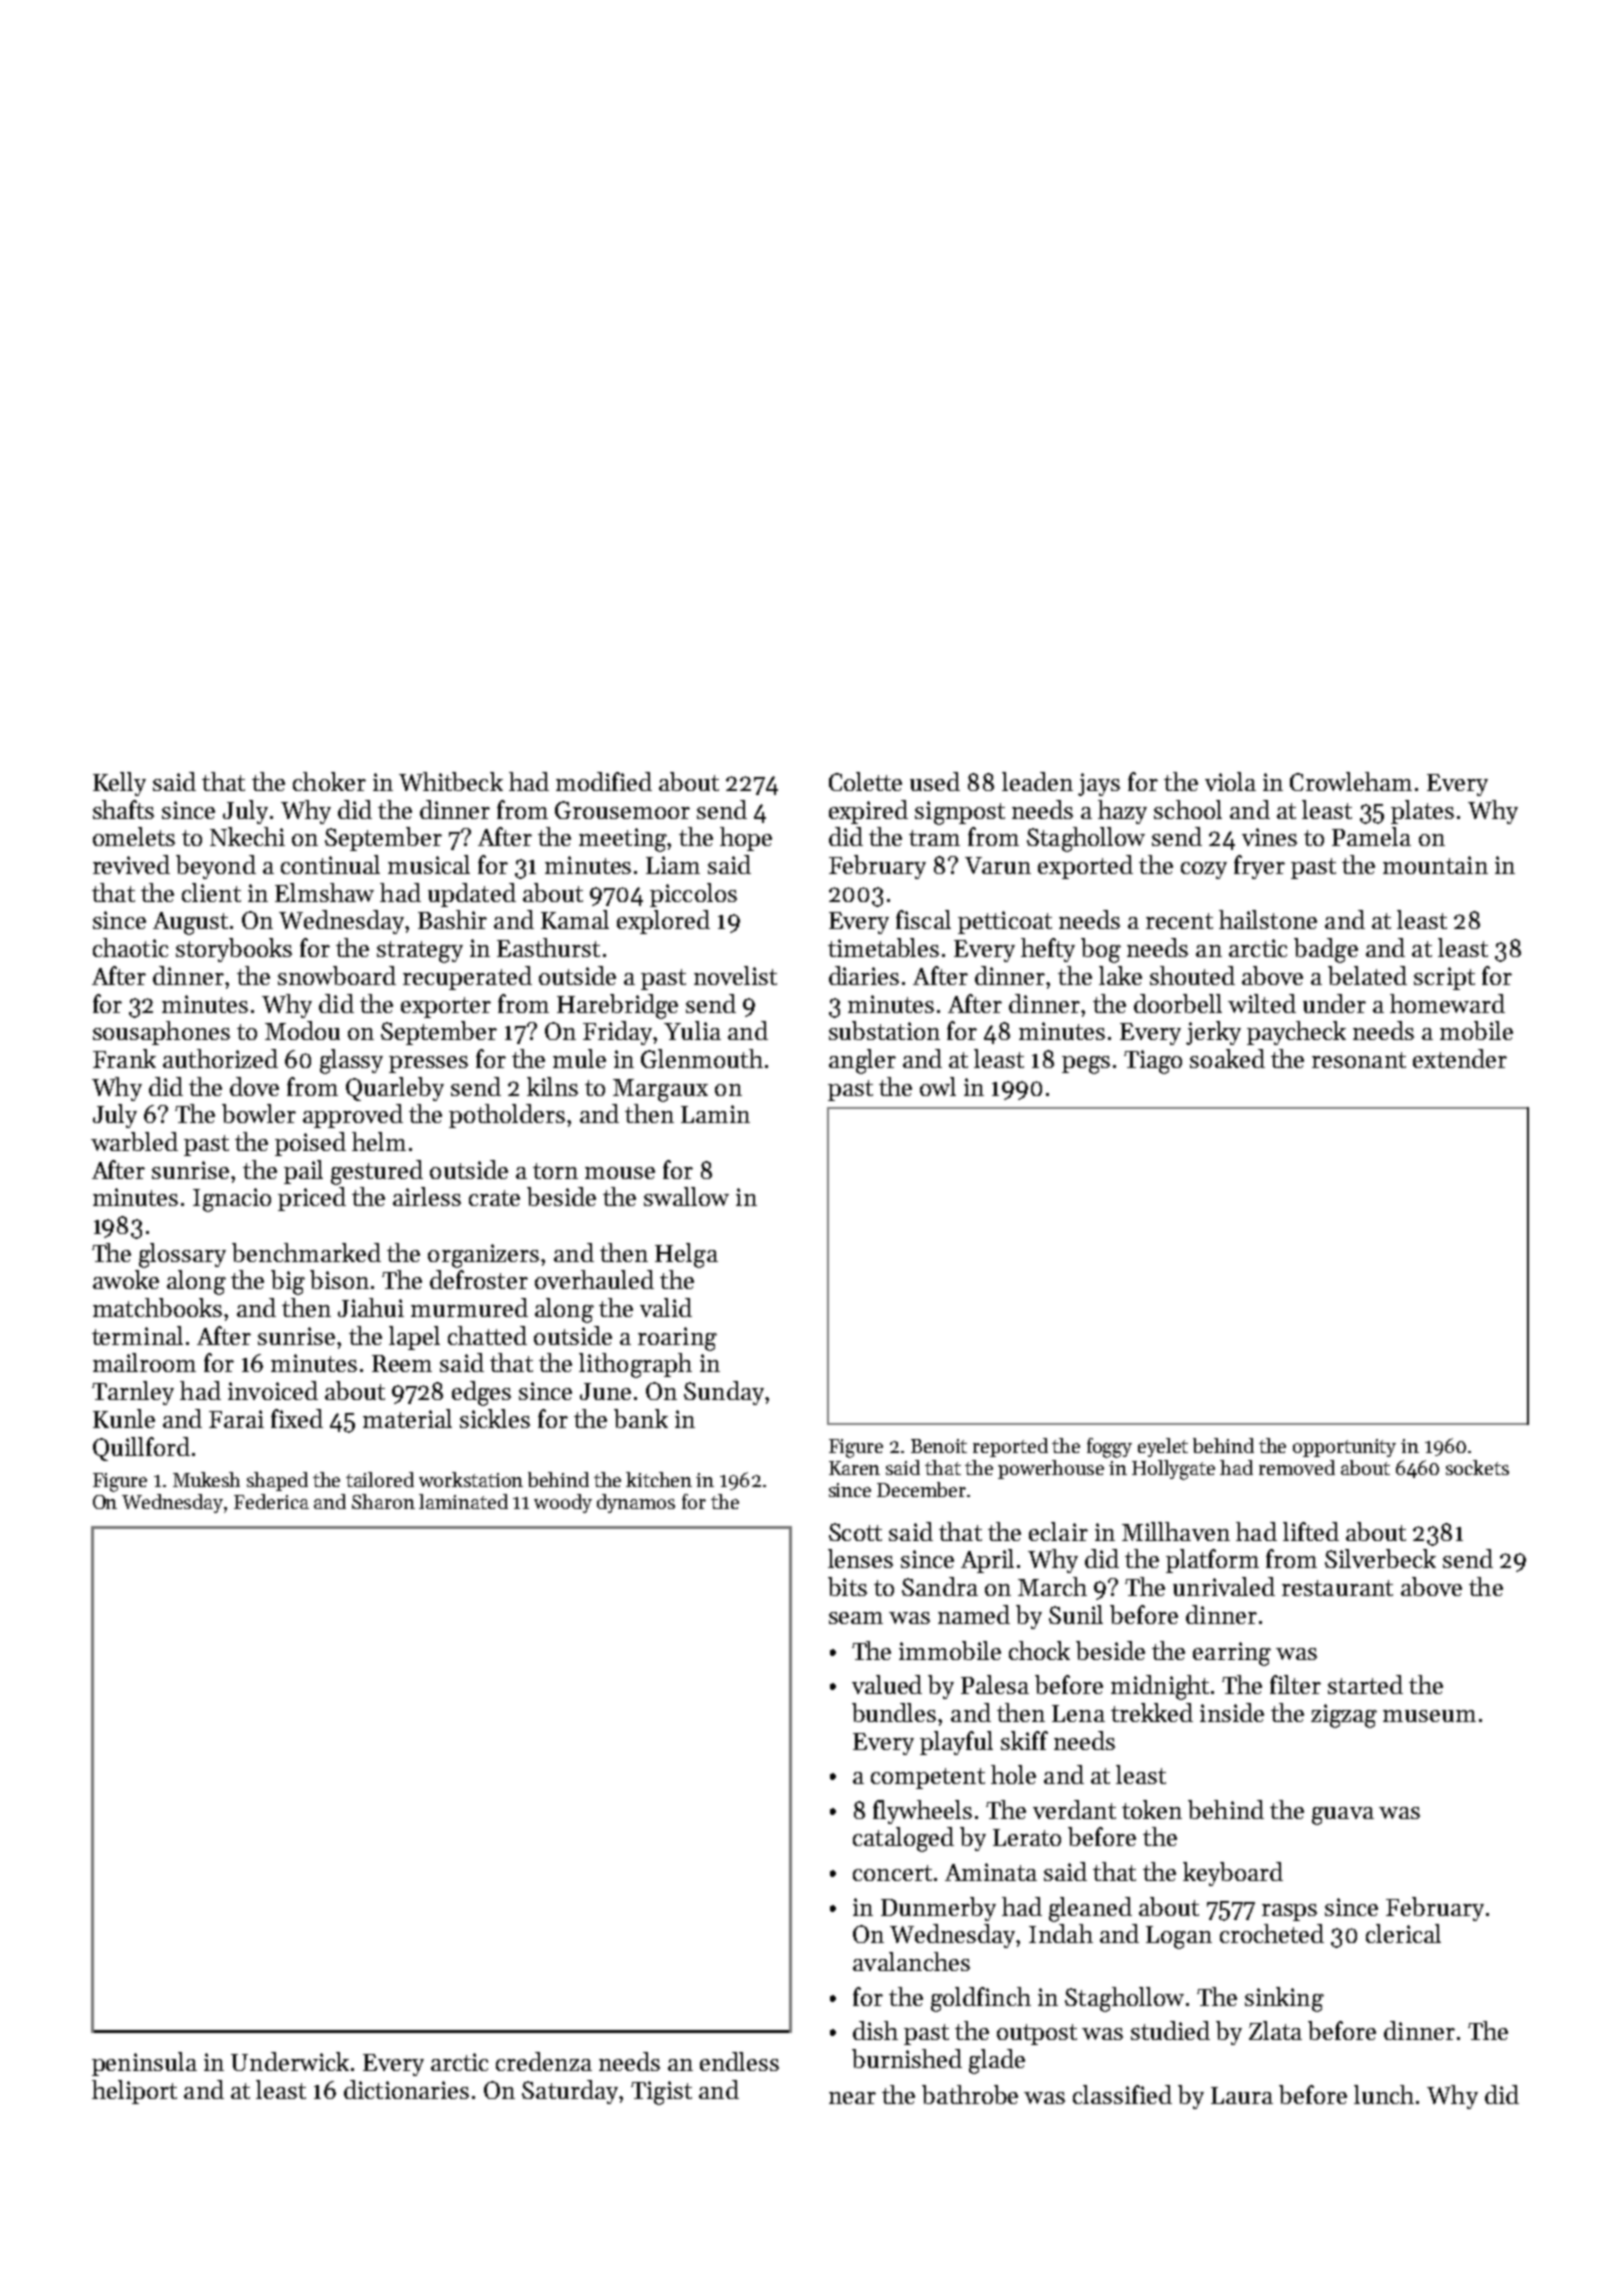 The width and height of the document is (1620, 2292). Describe the element at coordinates (144, 2064) in the document. I see `peninsula` at that location.
